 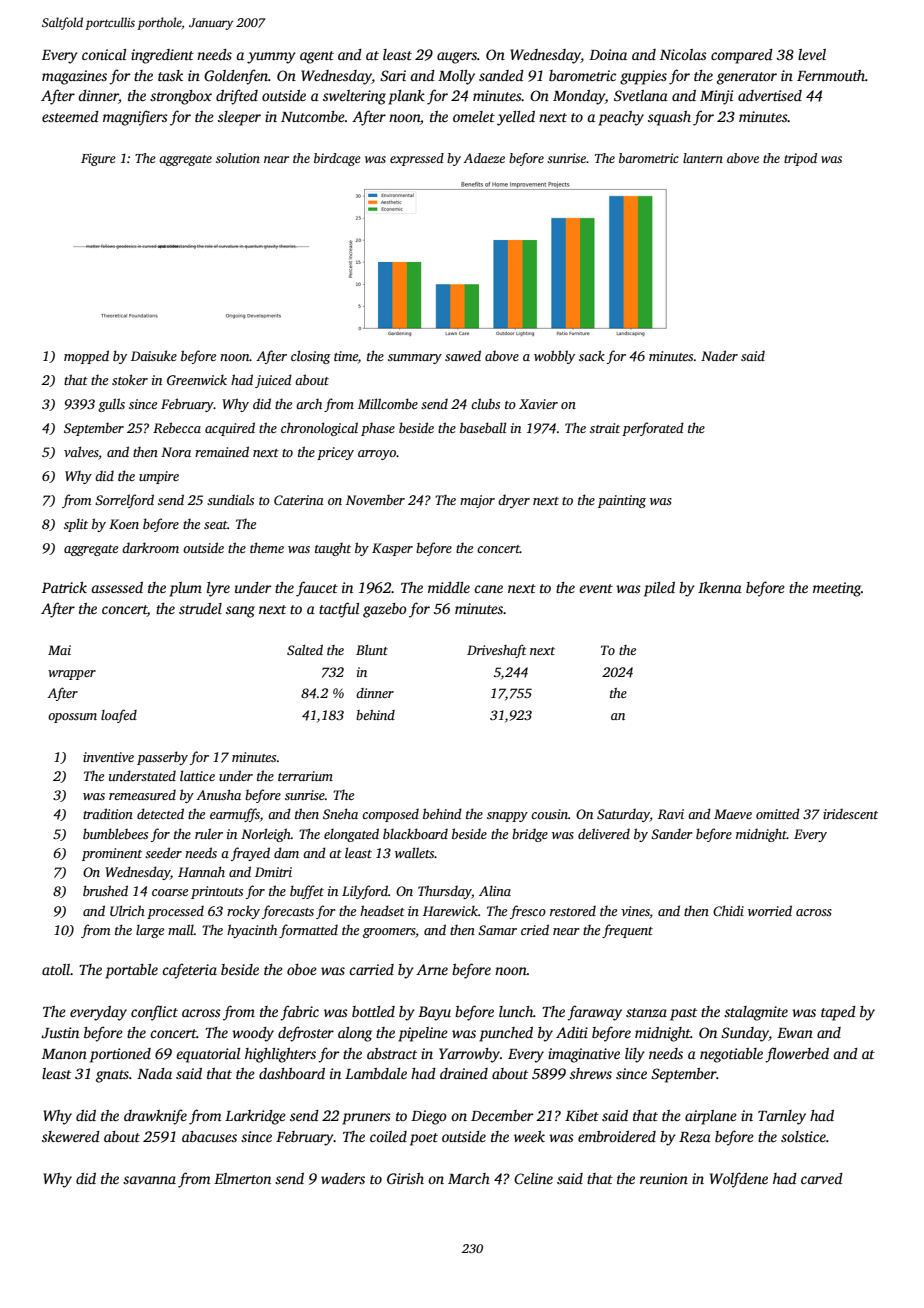 What do you see at coordinates (72, 718) in the document?
I see `opossum` at bounding box center [72, 718].
